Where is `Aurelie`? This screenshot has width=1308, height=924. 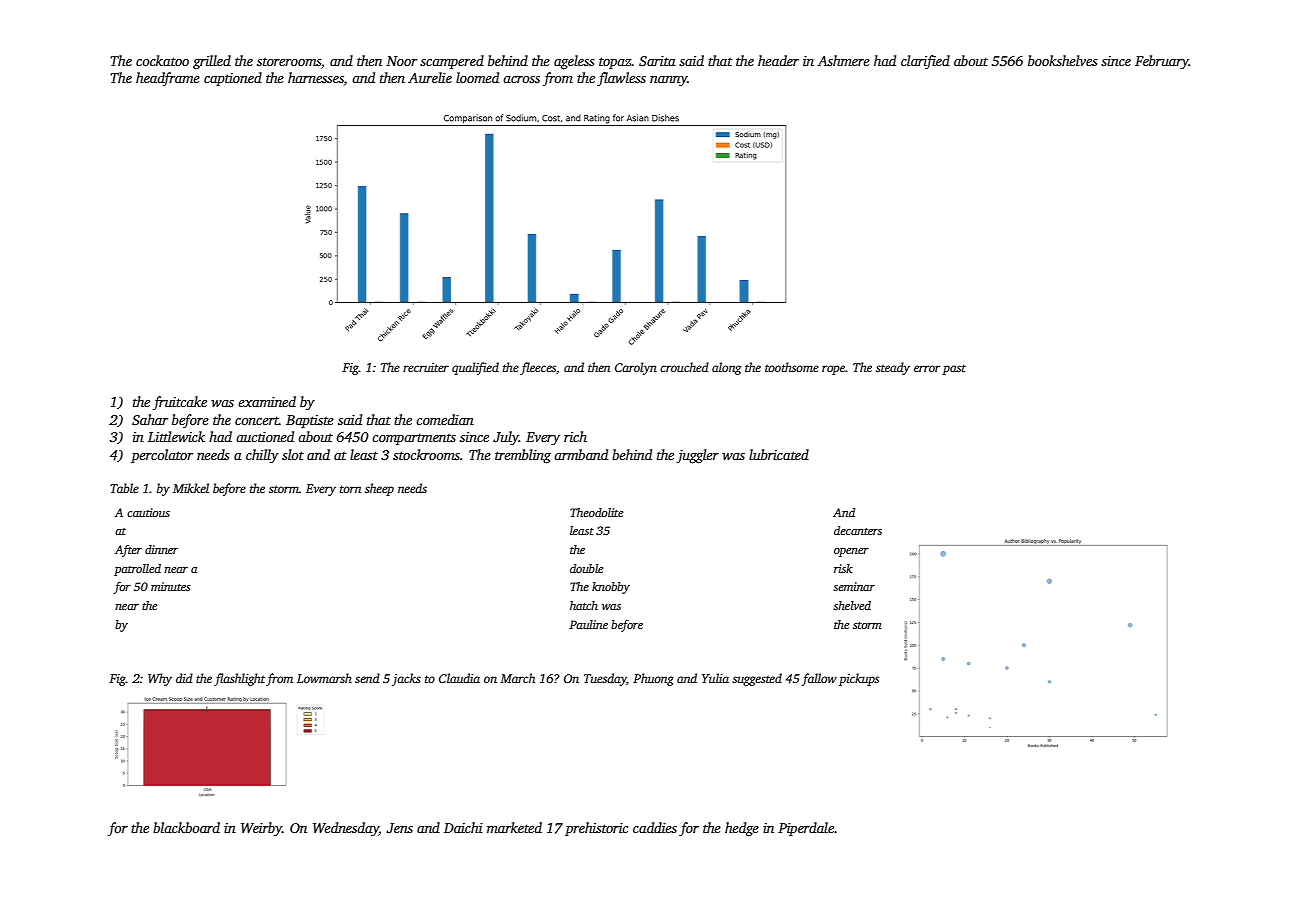
Aurelie is located at coordinates (430, 77).
